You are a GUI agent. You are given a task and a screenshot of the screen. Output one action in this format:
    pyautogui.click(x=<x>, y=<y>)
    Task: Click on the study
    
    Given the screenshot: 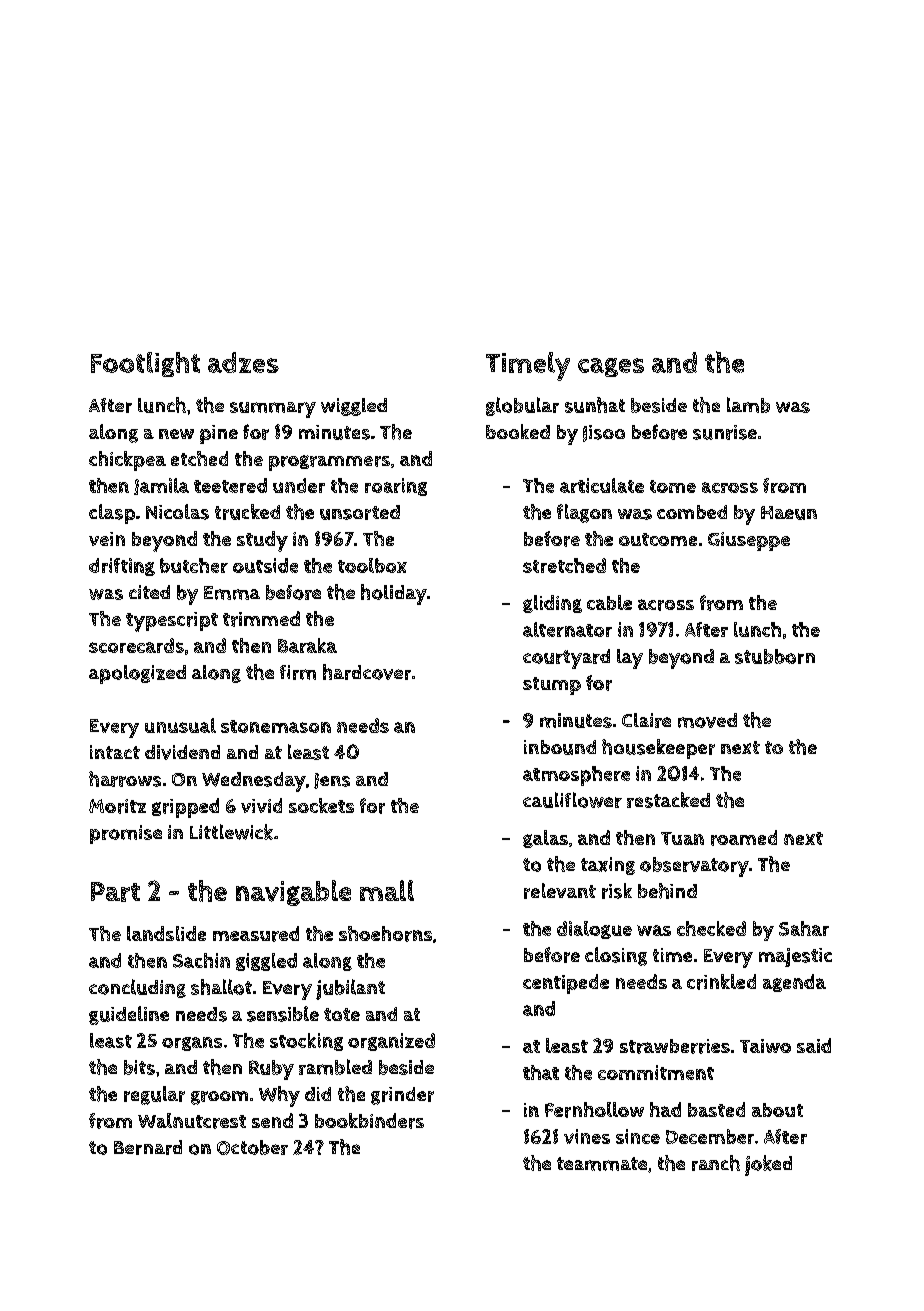 What is the action you would take?
    pyautogui.click(x=262, y=541)
